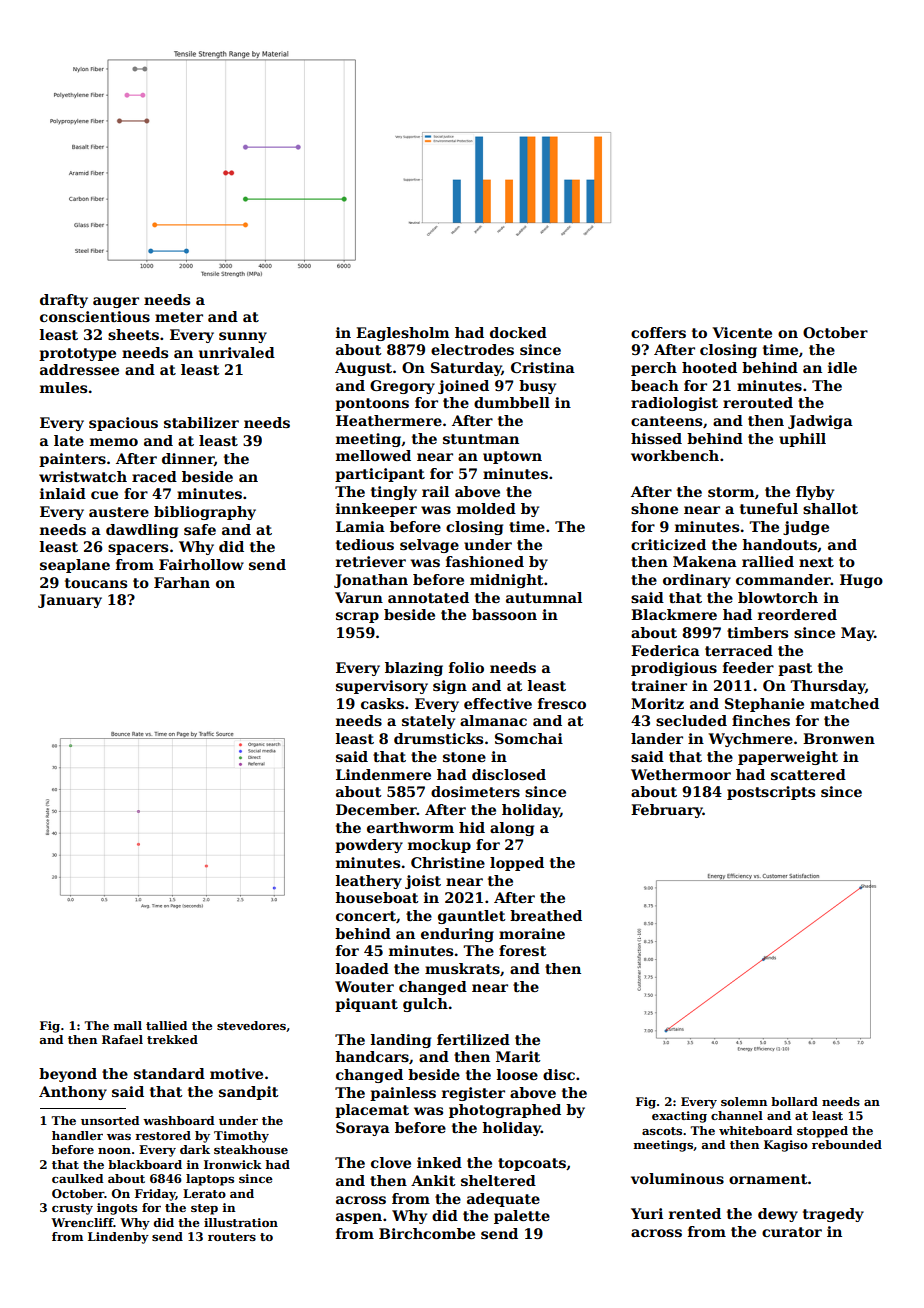 This page has height=1308, width=924. What do you see at coordinates (512, 829) in the page?
I see `along` at bounding box center [512, 829].
